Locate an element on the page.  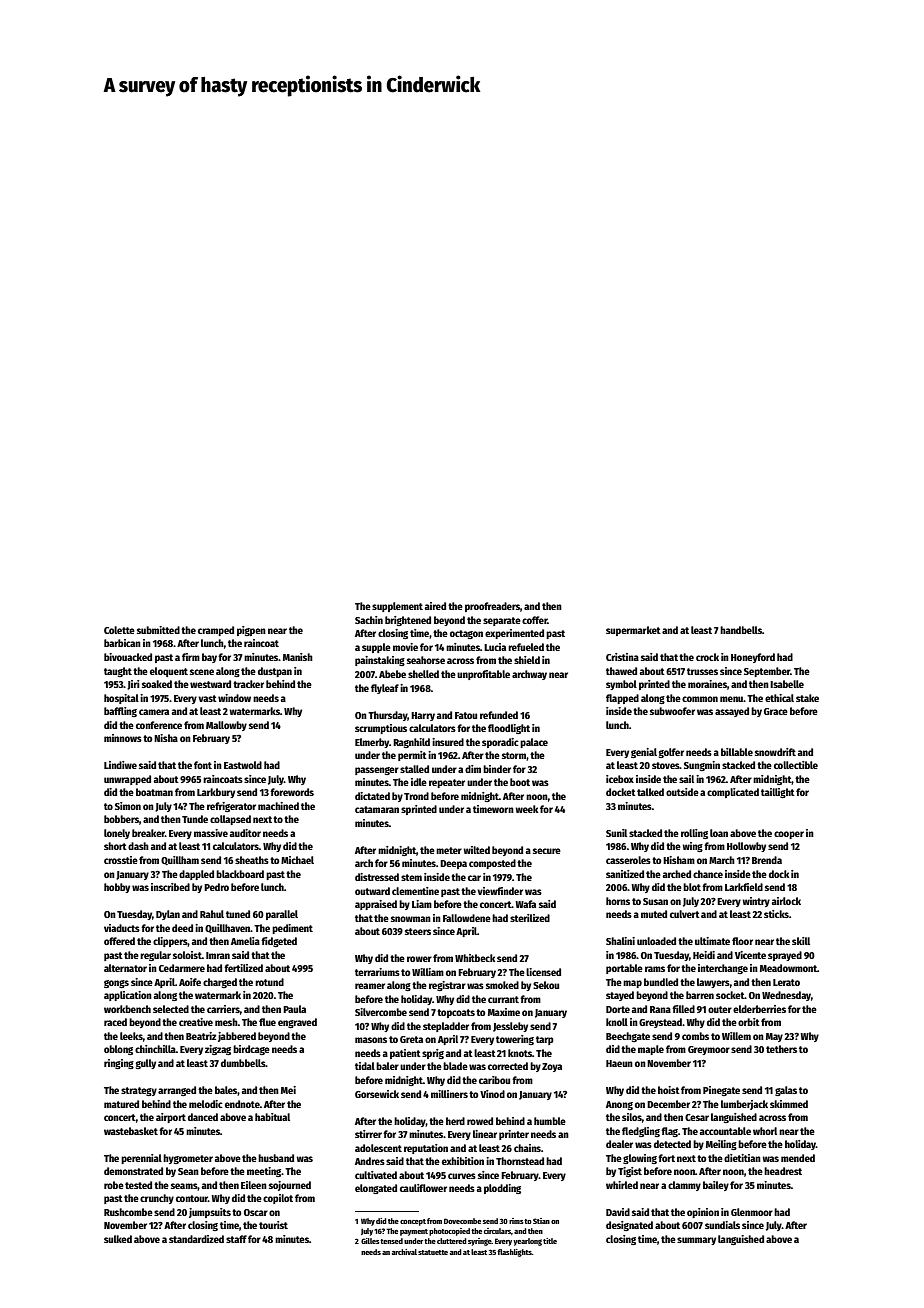
knots is located at coordinates (520, 1053).
